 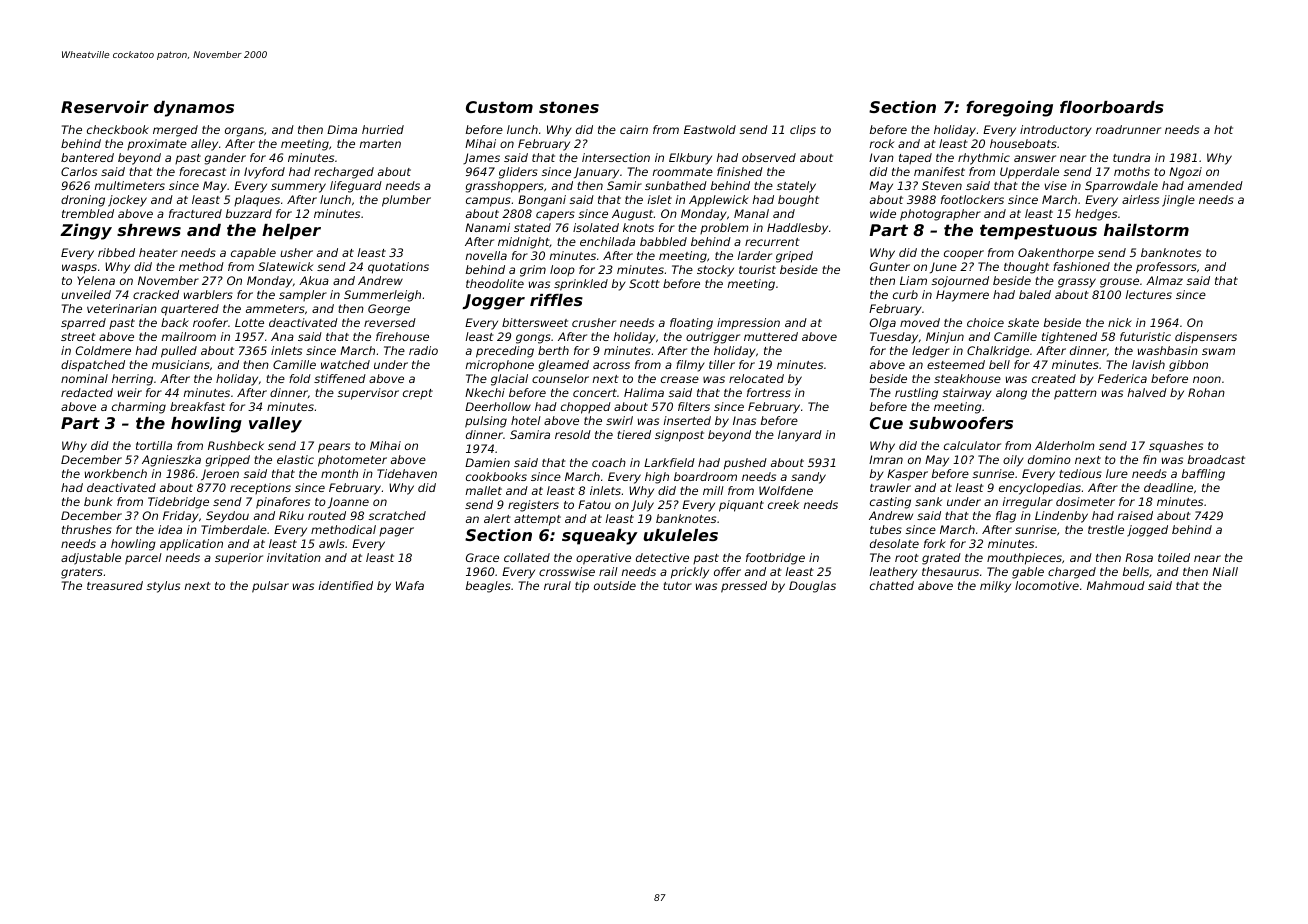 I want to click on Reservoir, so click(x=105, y=107).
